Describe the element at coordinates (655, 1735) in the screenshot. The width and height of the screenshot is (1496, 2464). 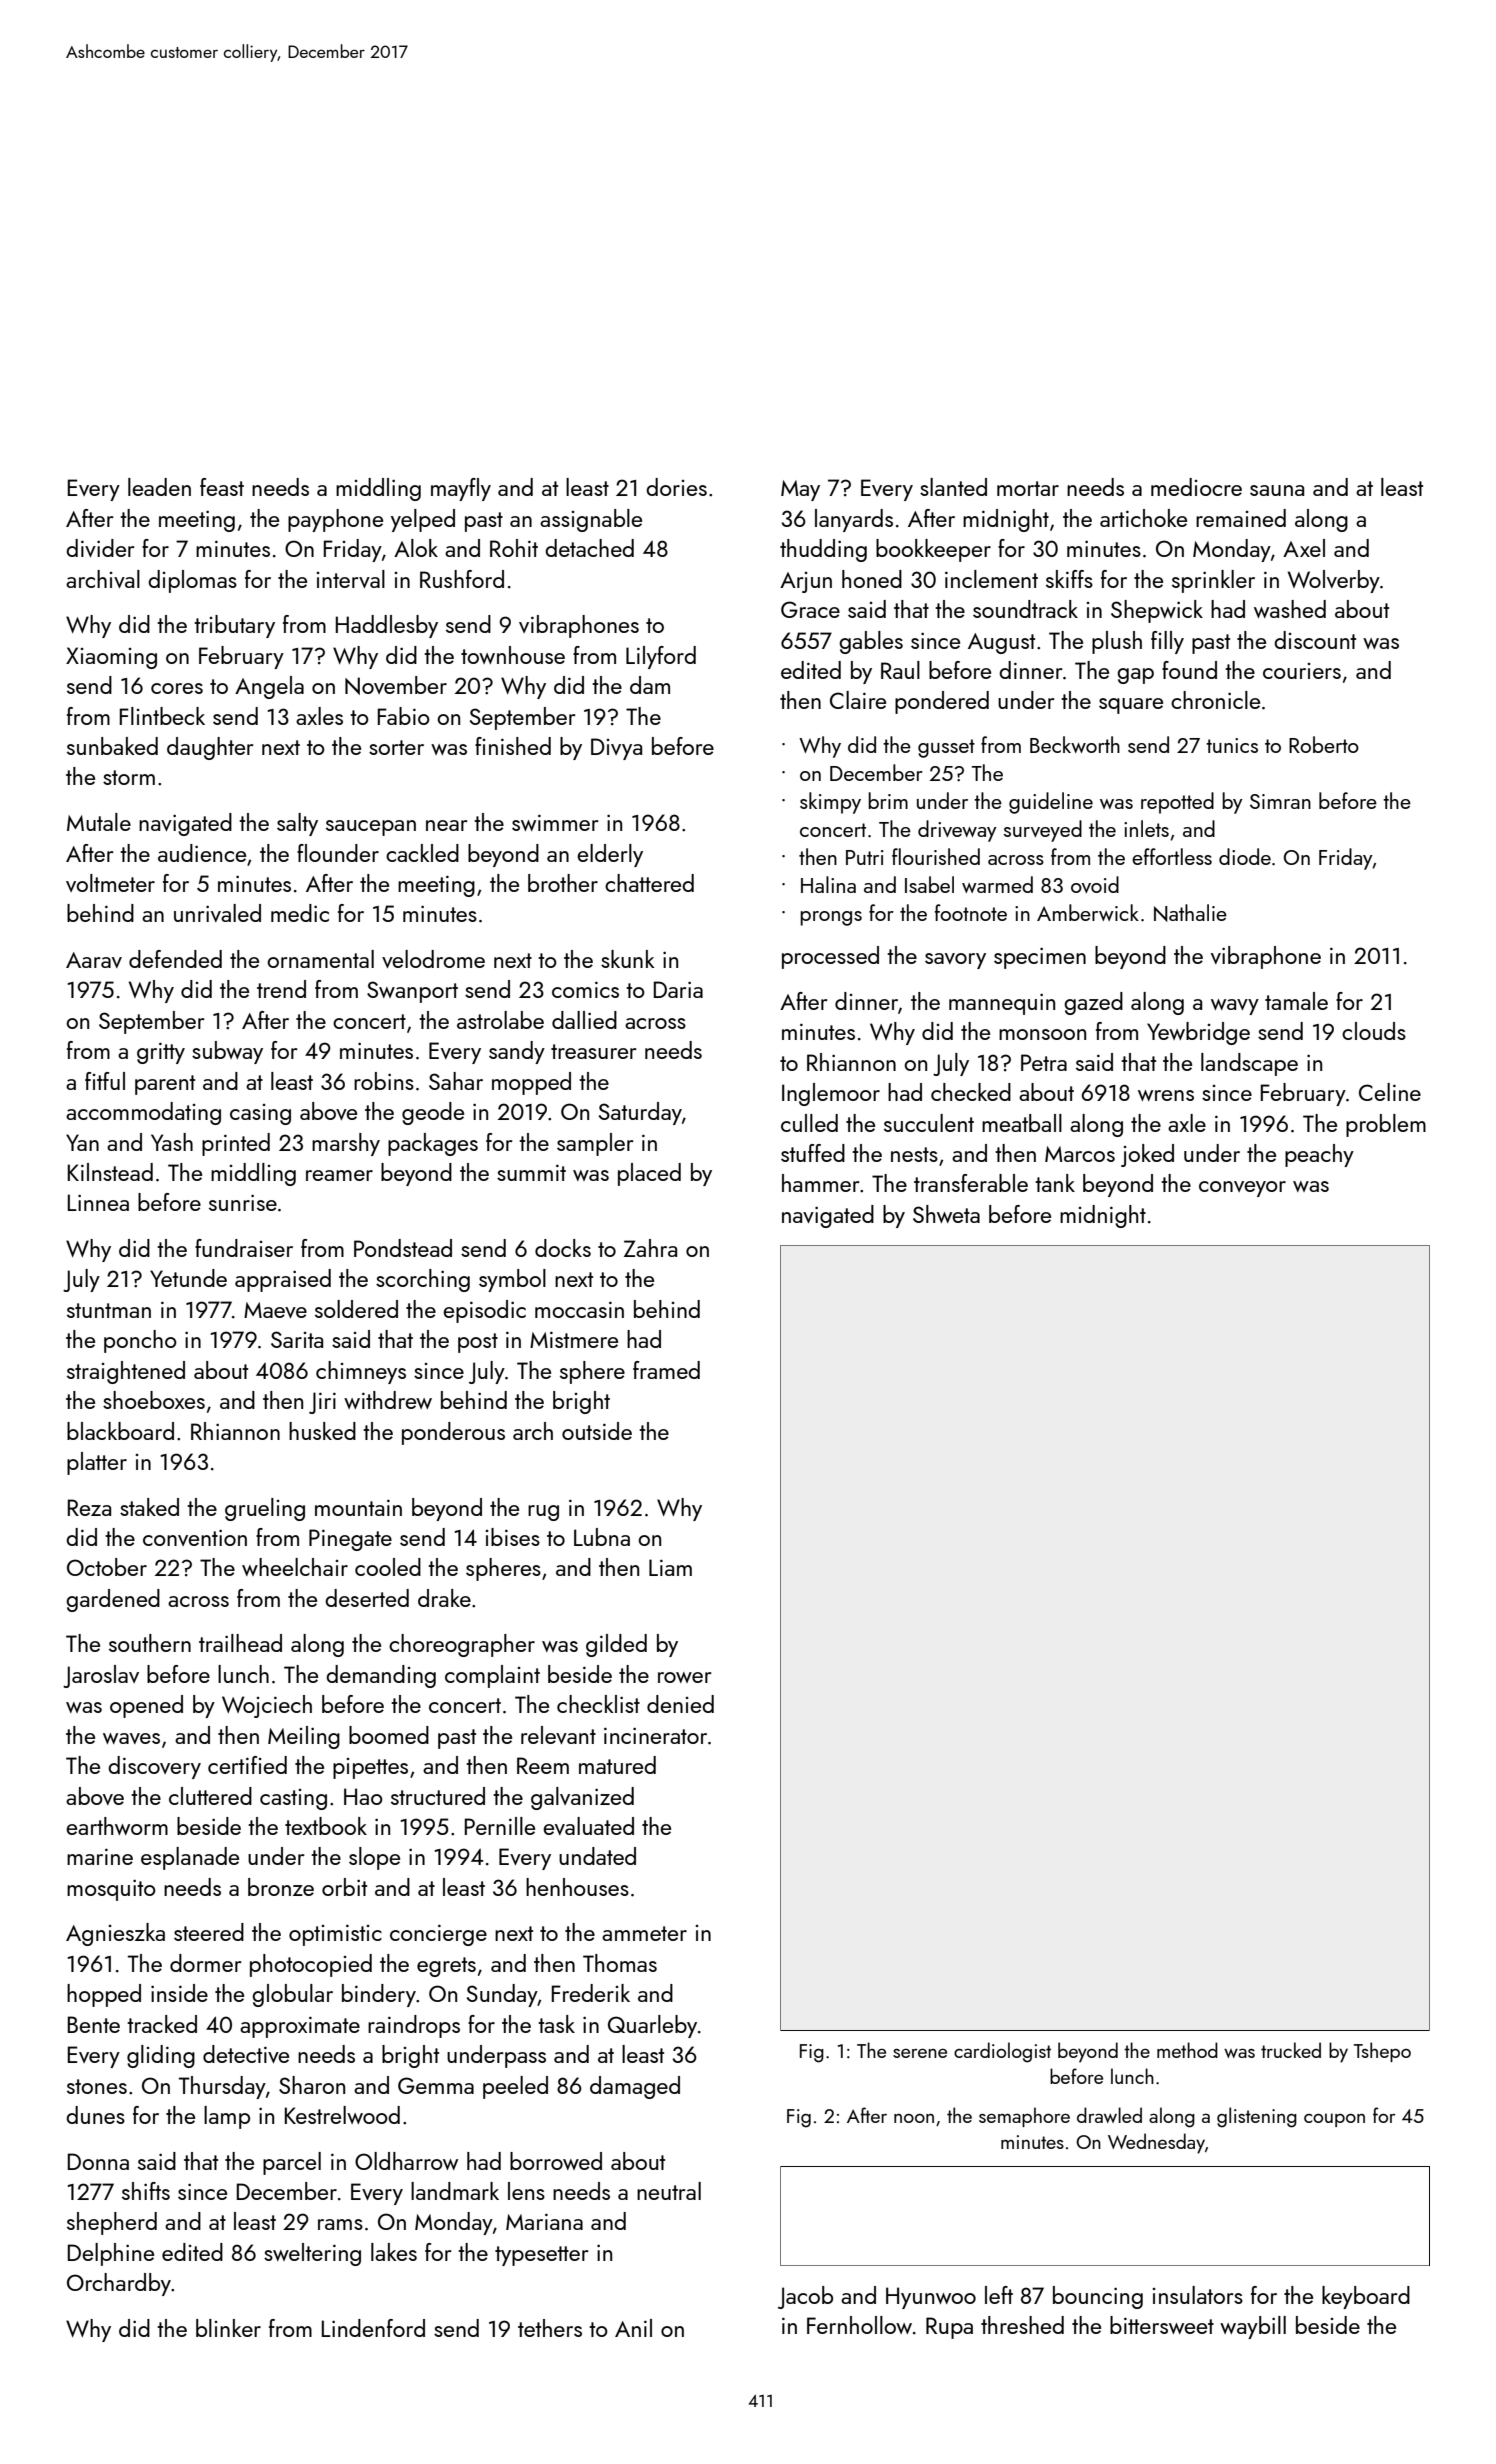
I see `incinerator` at that location.
